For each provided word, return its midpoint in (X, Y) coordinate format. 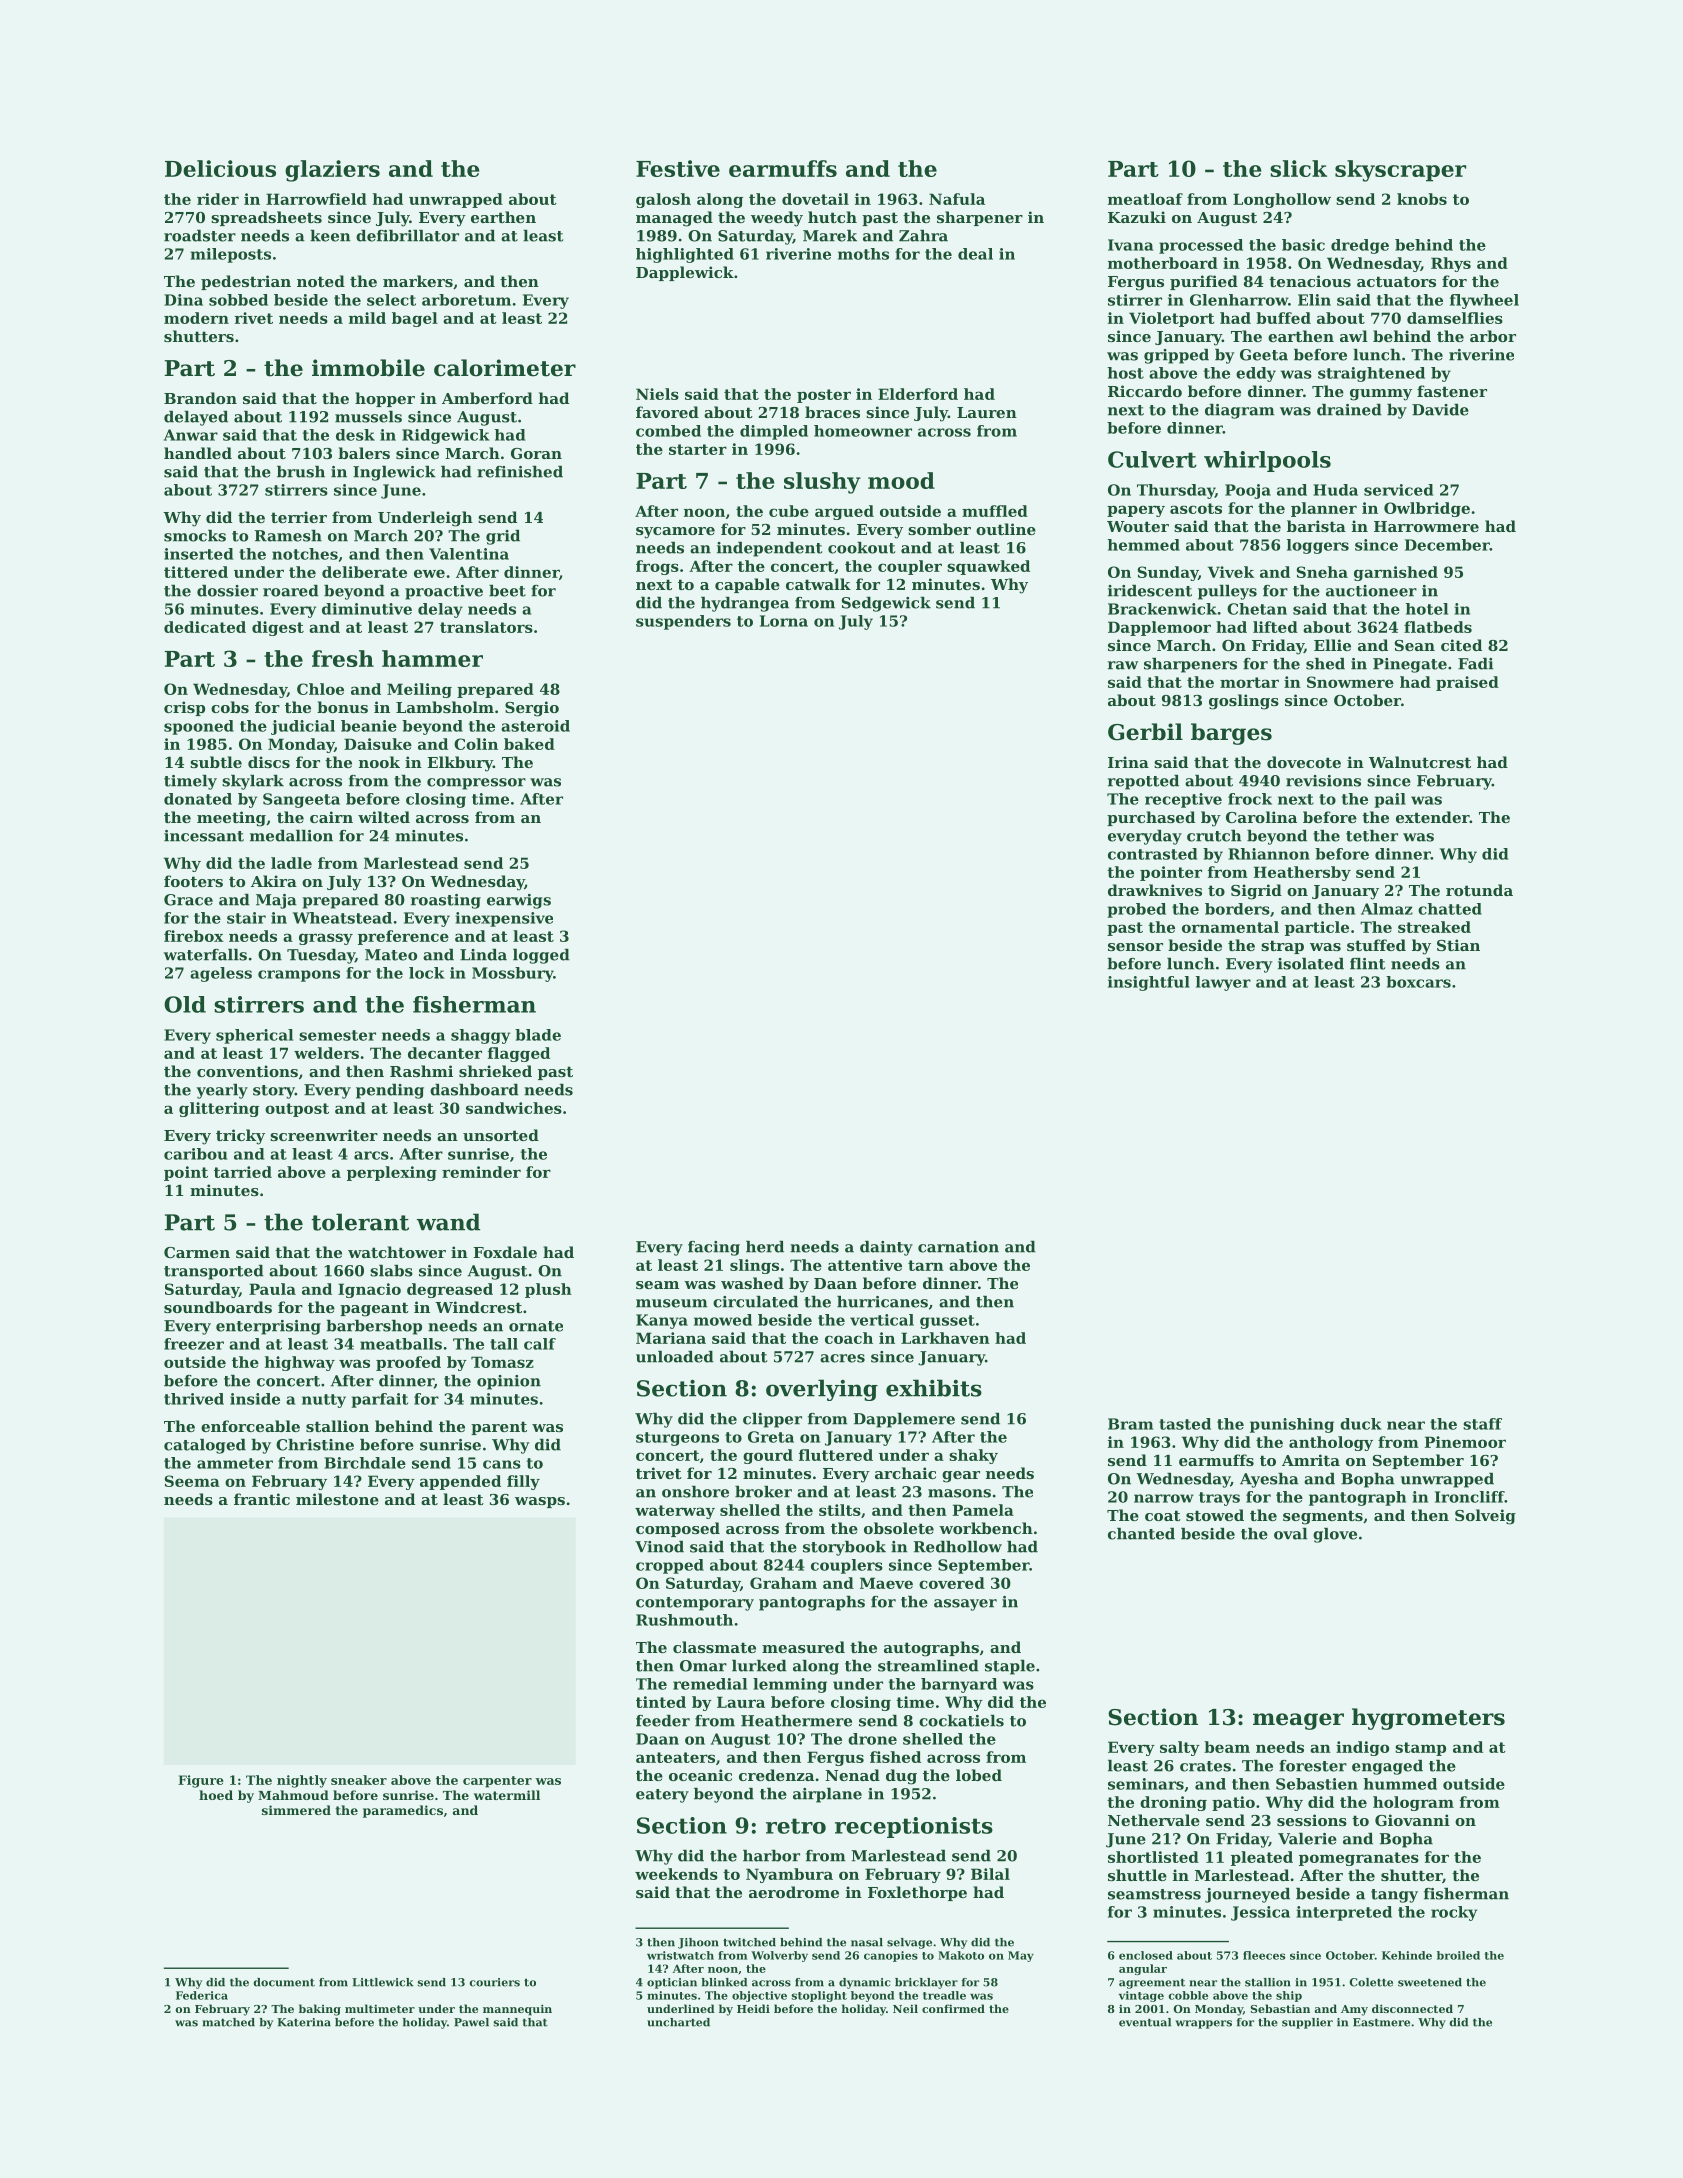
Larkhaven (945, 1338)
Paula (272, 1289)
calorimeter (505, 368)
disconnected (1412, 2008)
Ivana (1130, 245)
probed (1136, 910)
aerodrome (794, 1892)
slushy (822, 483)
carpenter (497, 1782)
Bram (1130, 1424)
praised (1467, 683)
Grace (188, 900)
